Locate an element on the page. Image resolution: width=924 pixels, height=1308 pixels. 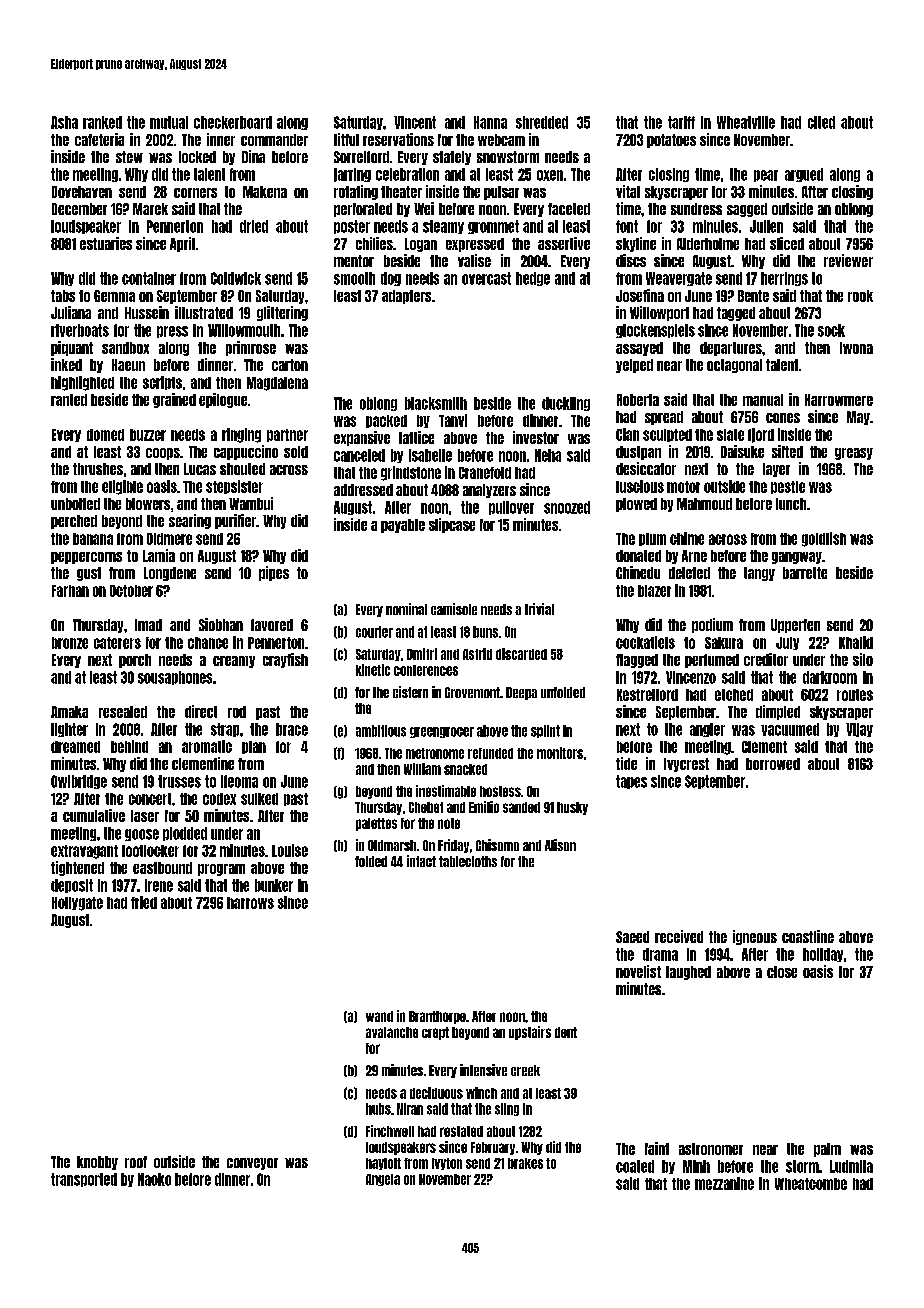
fitful is located at coordinates (346, 139).
